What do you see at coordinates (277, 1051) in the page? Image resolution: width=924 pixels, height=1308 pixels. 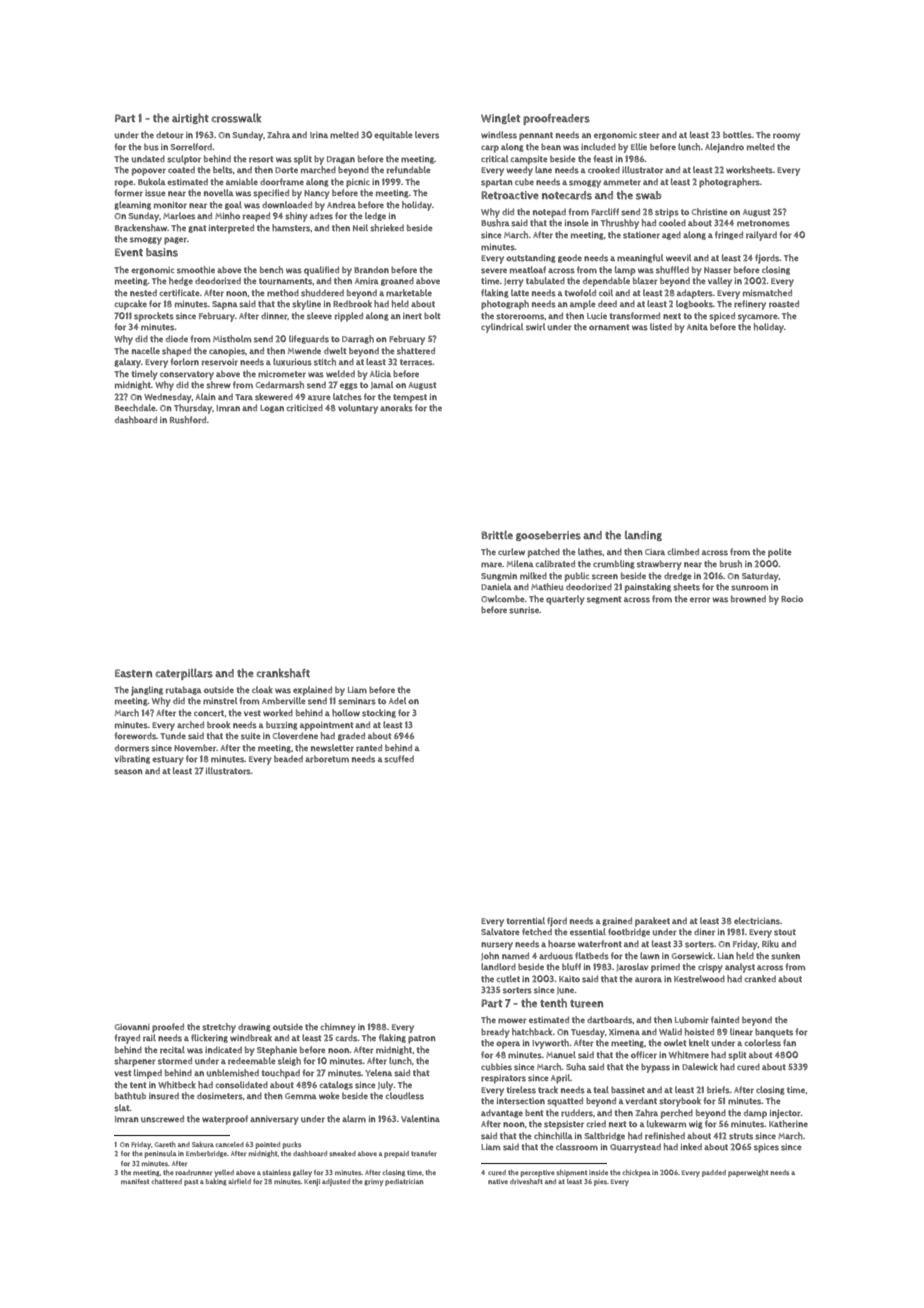 I see `Stephanie` at bounding box center [277, 1051].
